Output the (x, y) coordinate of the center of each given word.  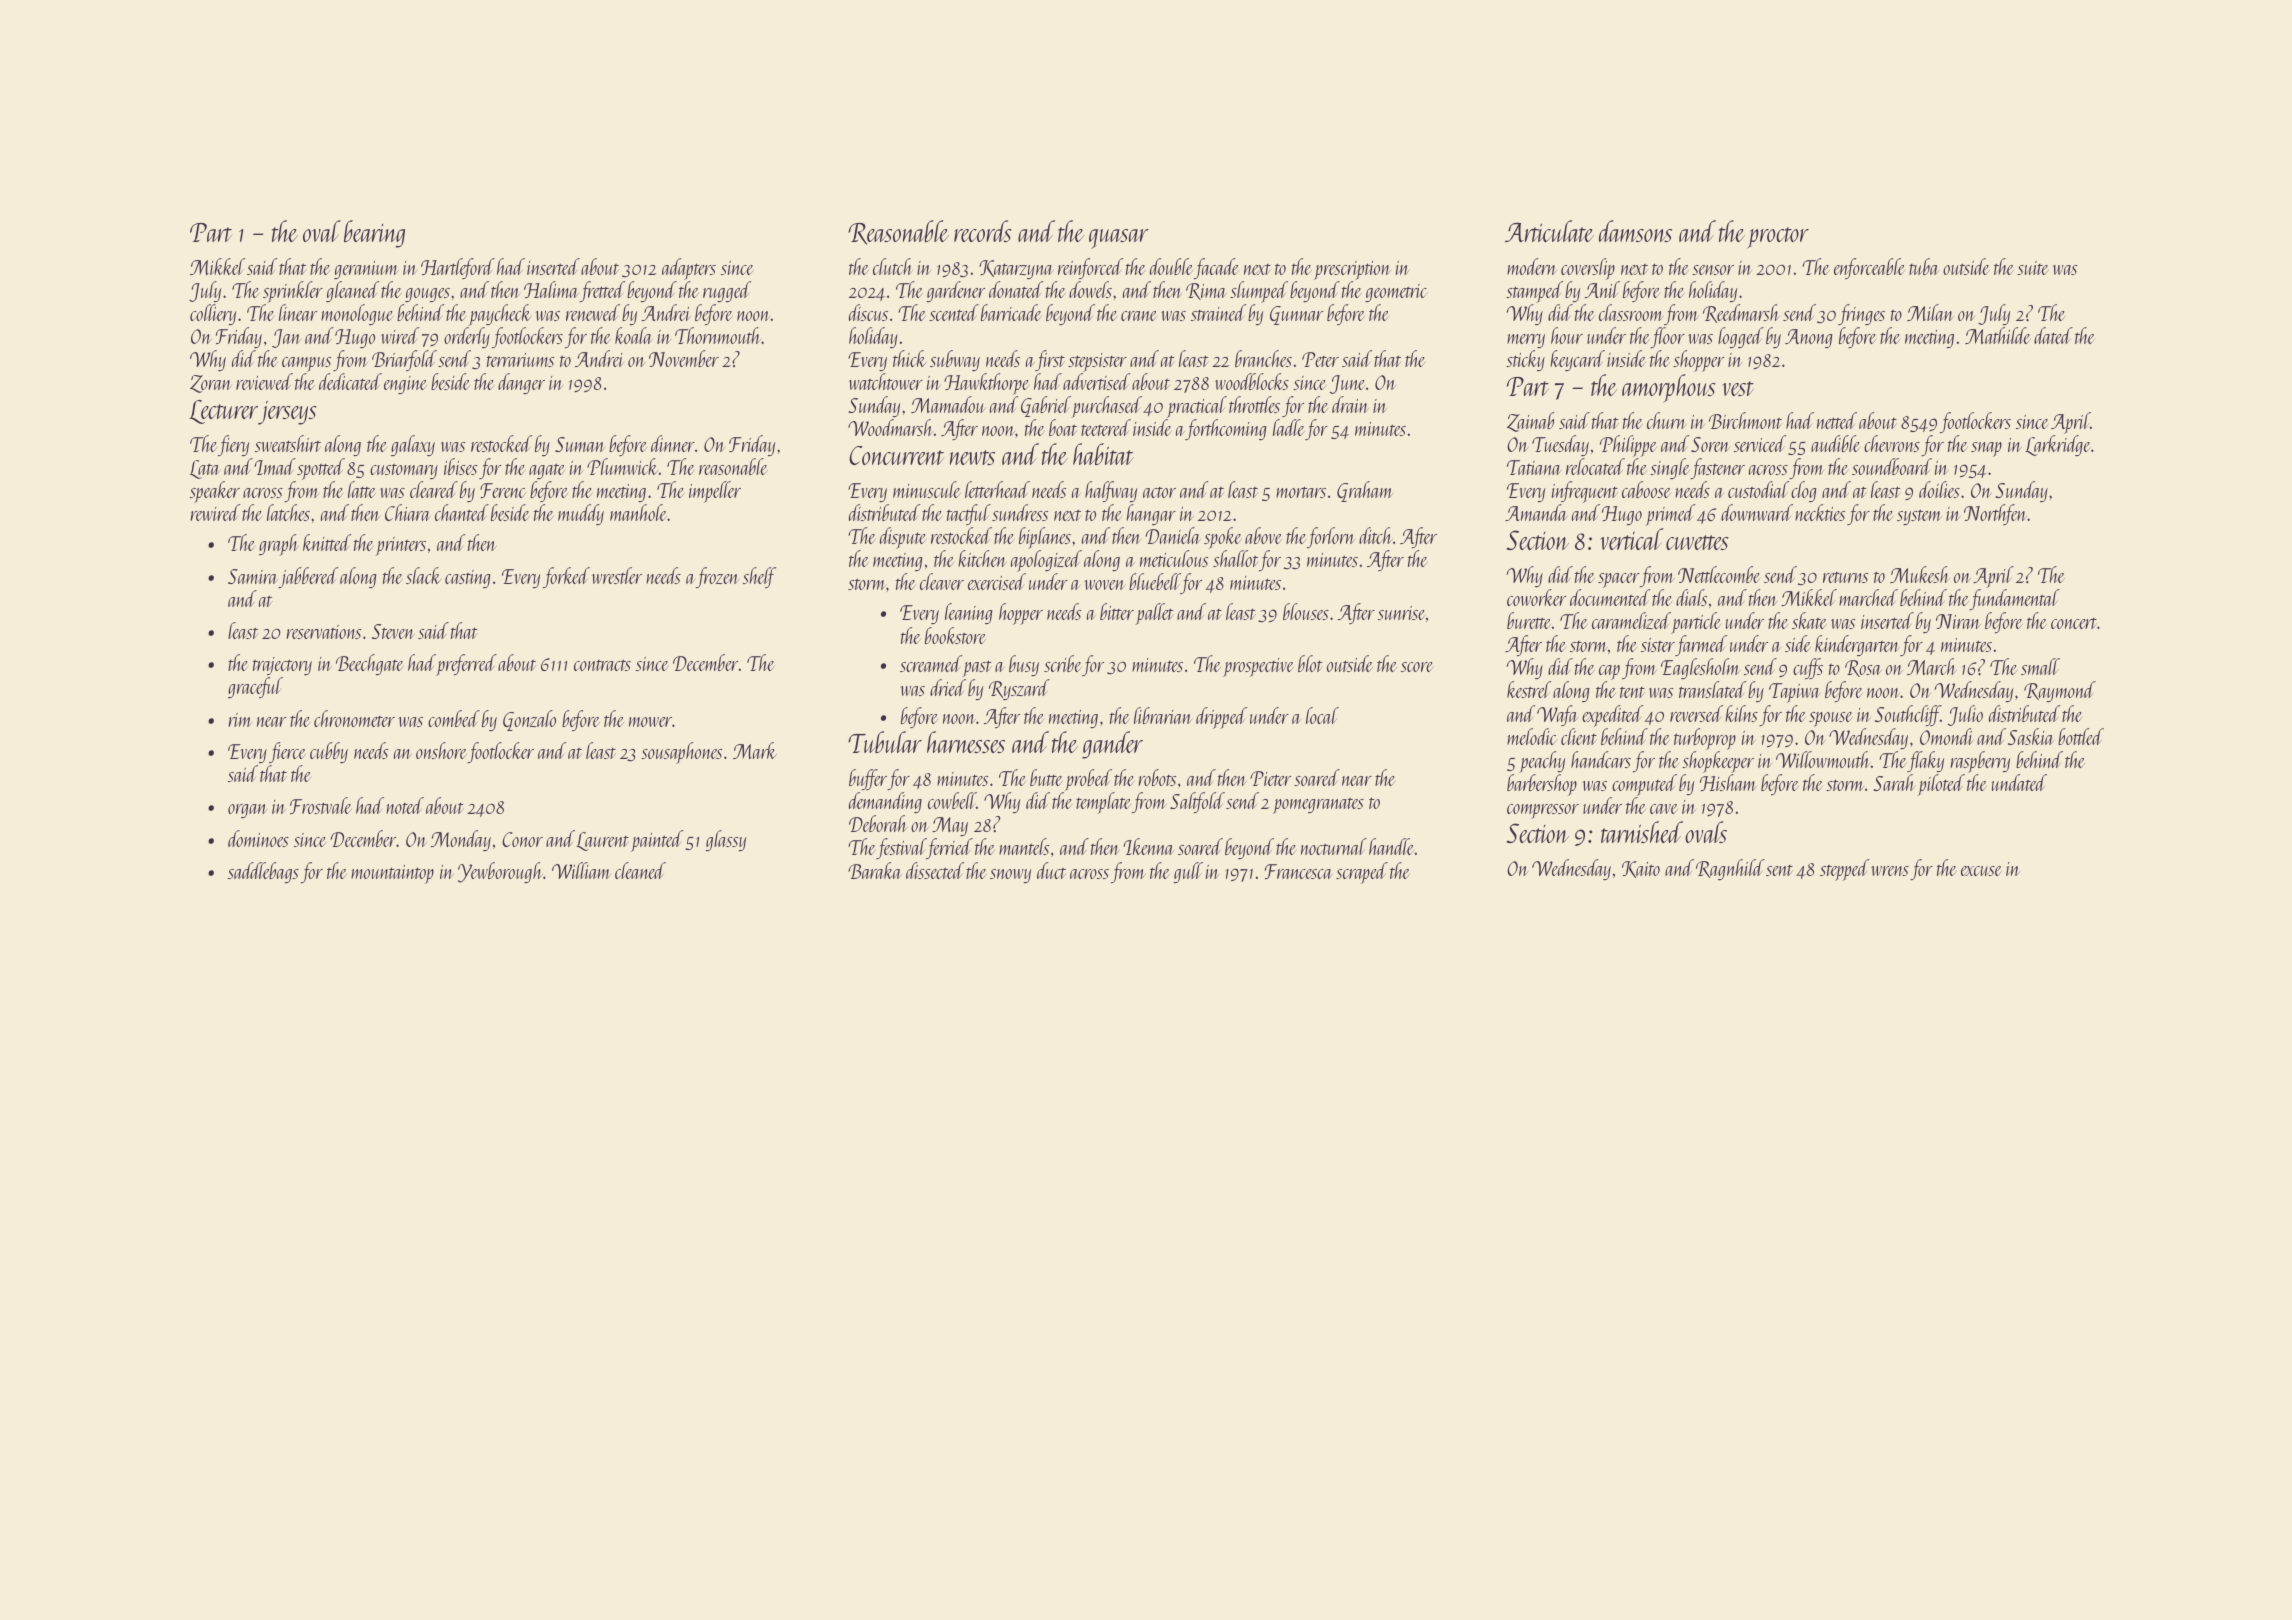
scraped (1362, 873)
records (983, 231)
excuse (1981, 871)
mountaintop (392, 874)
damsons (1635, 231)
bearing (374, 234)
